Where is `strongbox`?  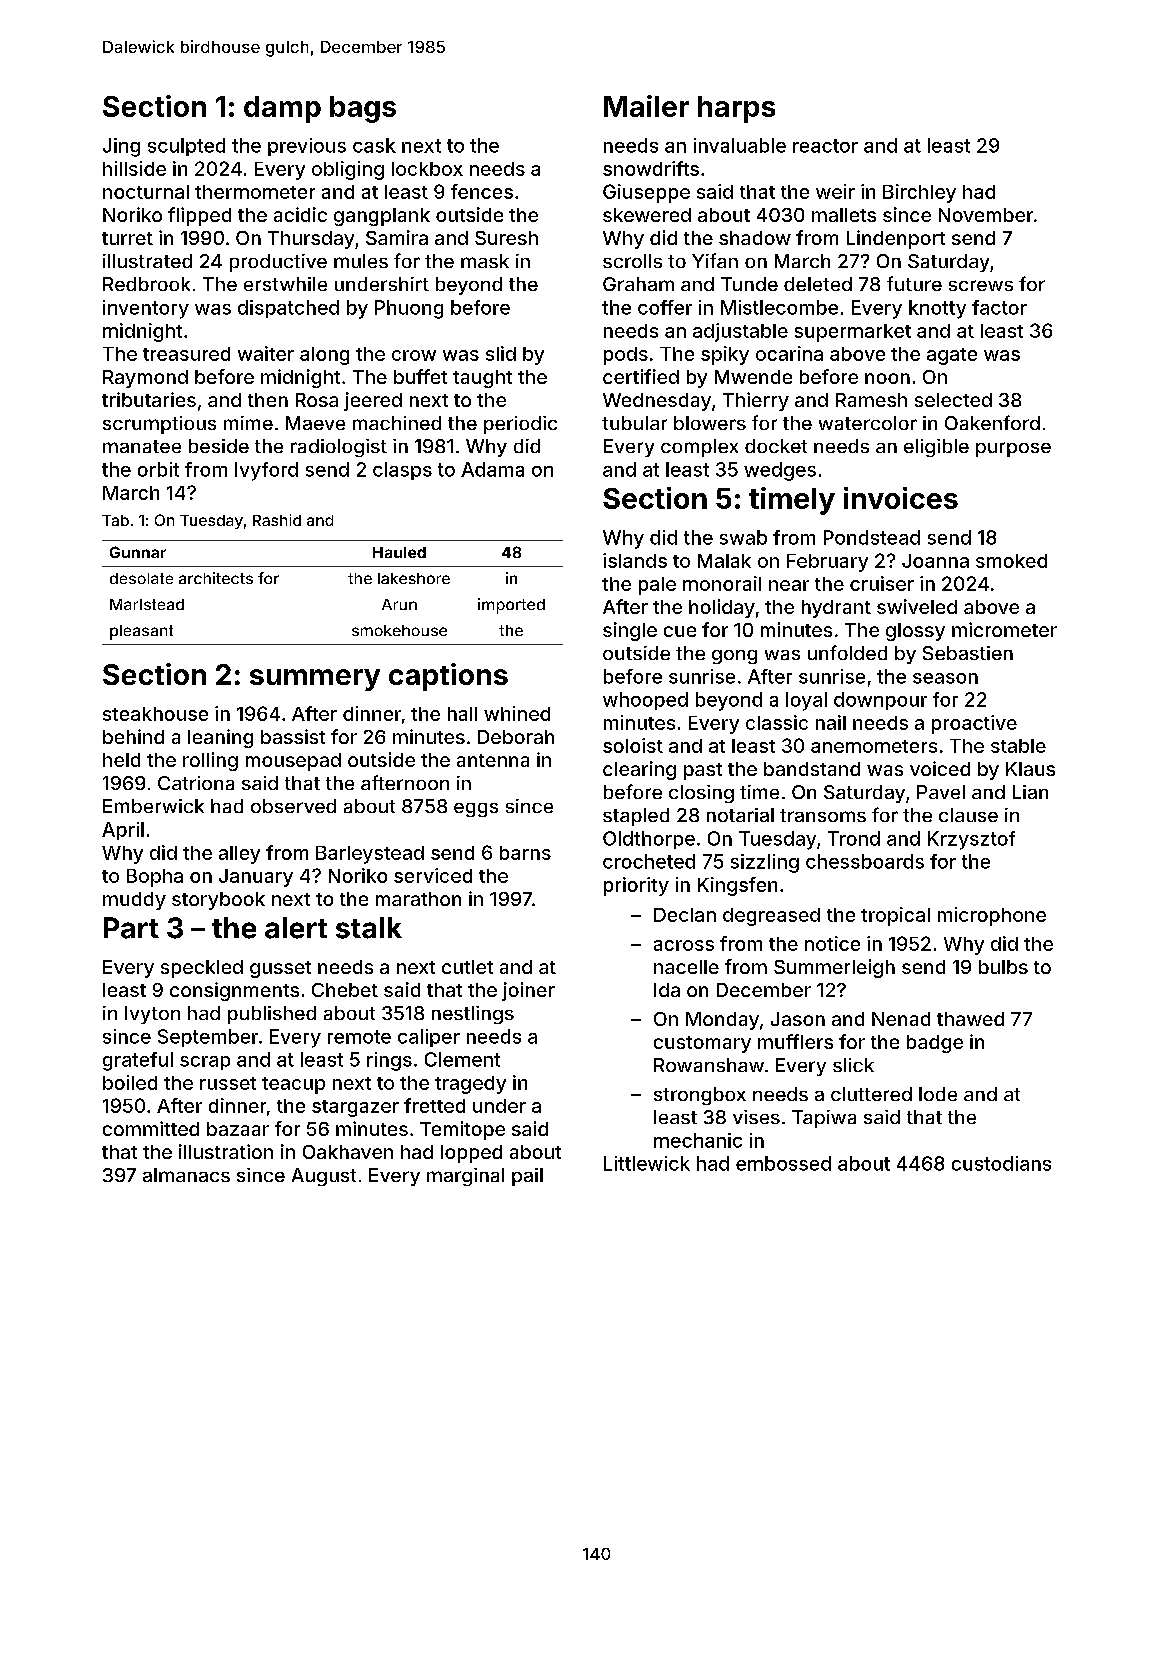 strongbox is located at coordinates (700, 1096).
